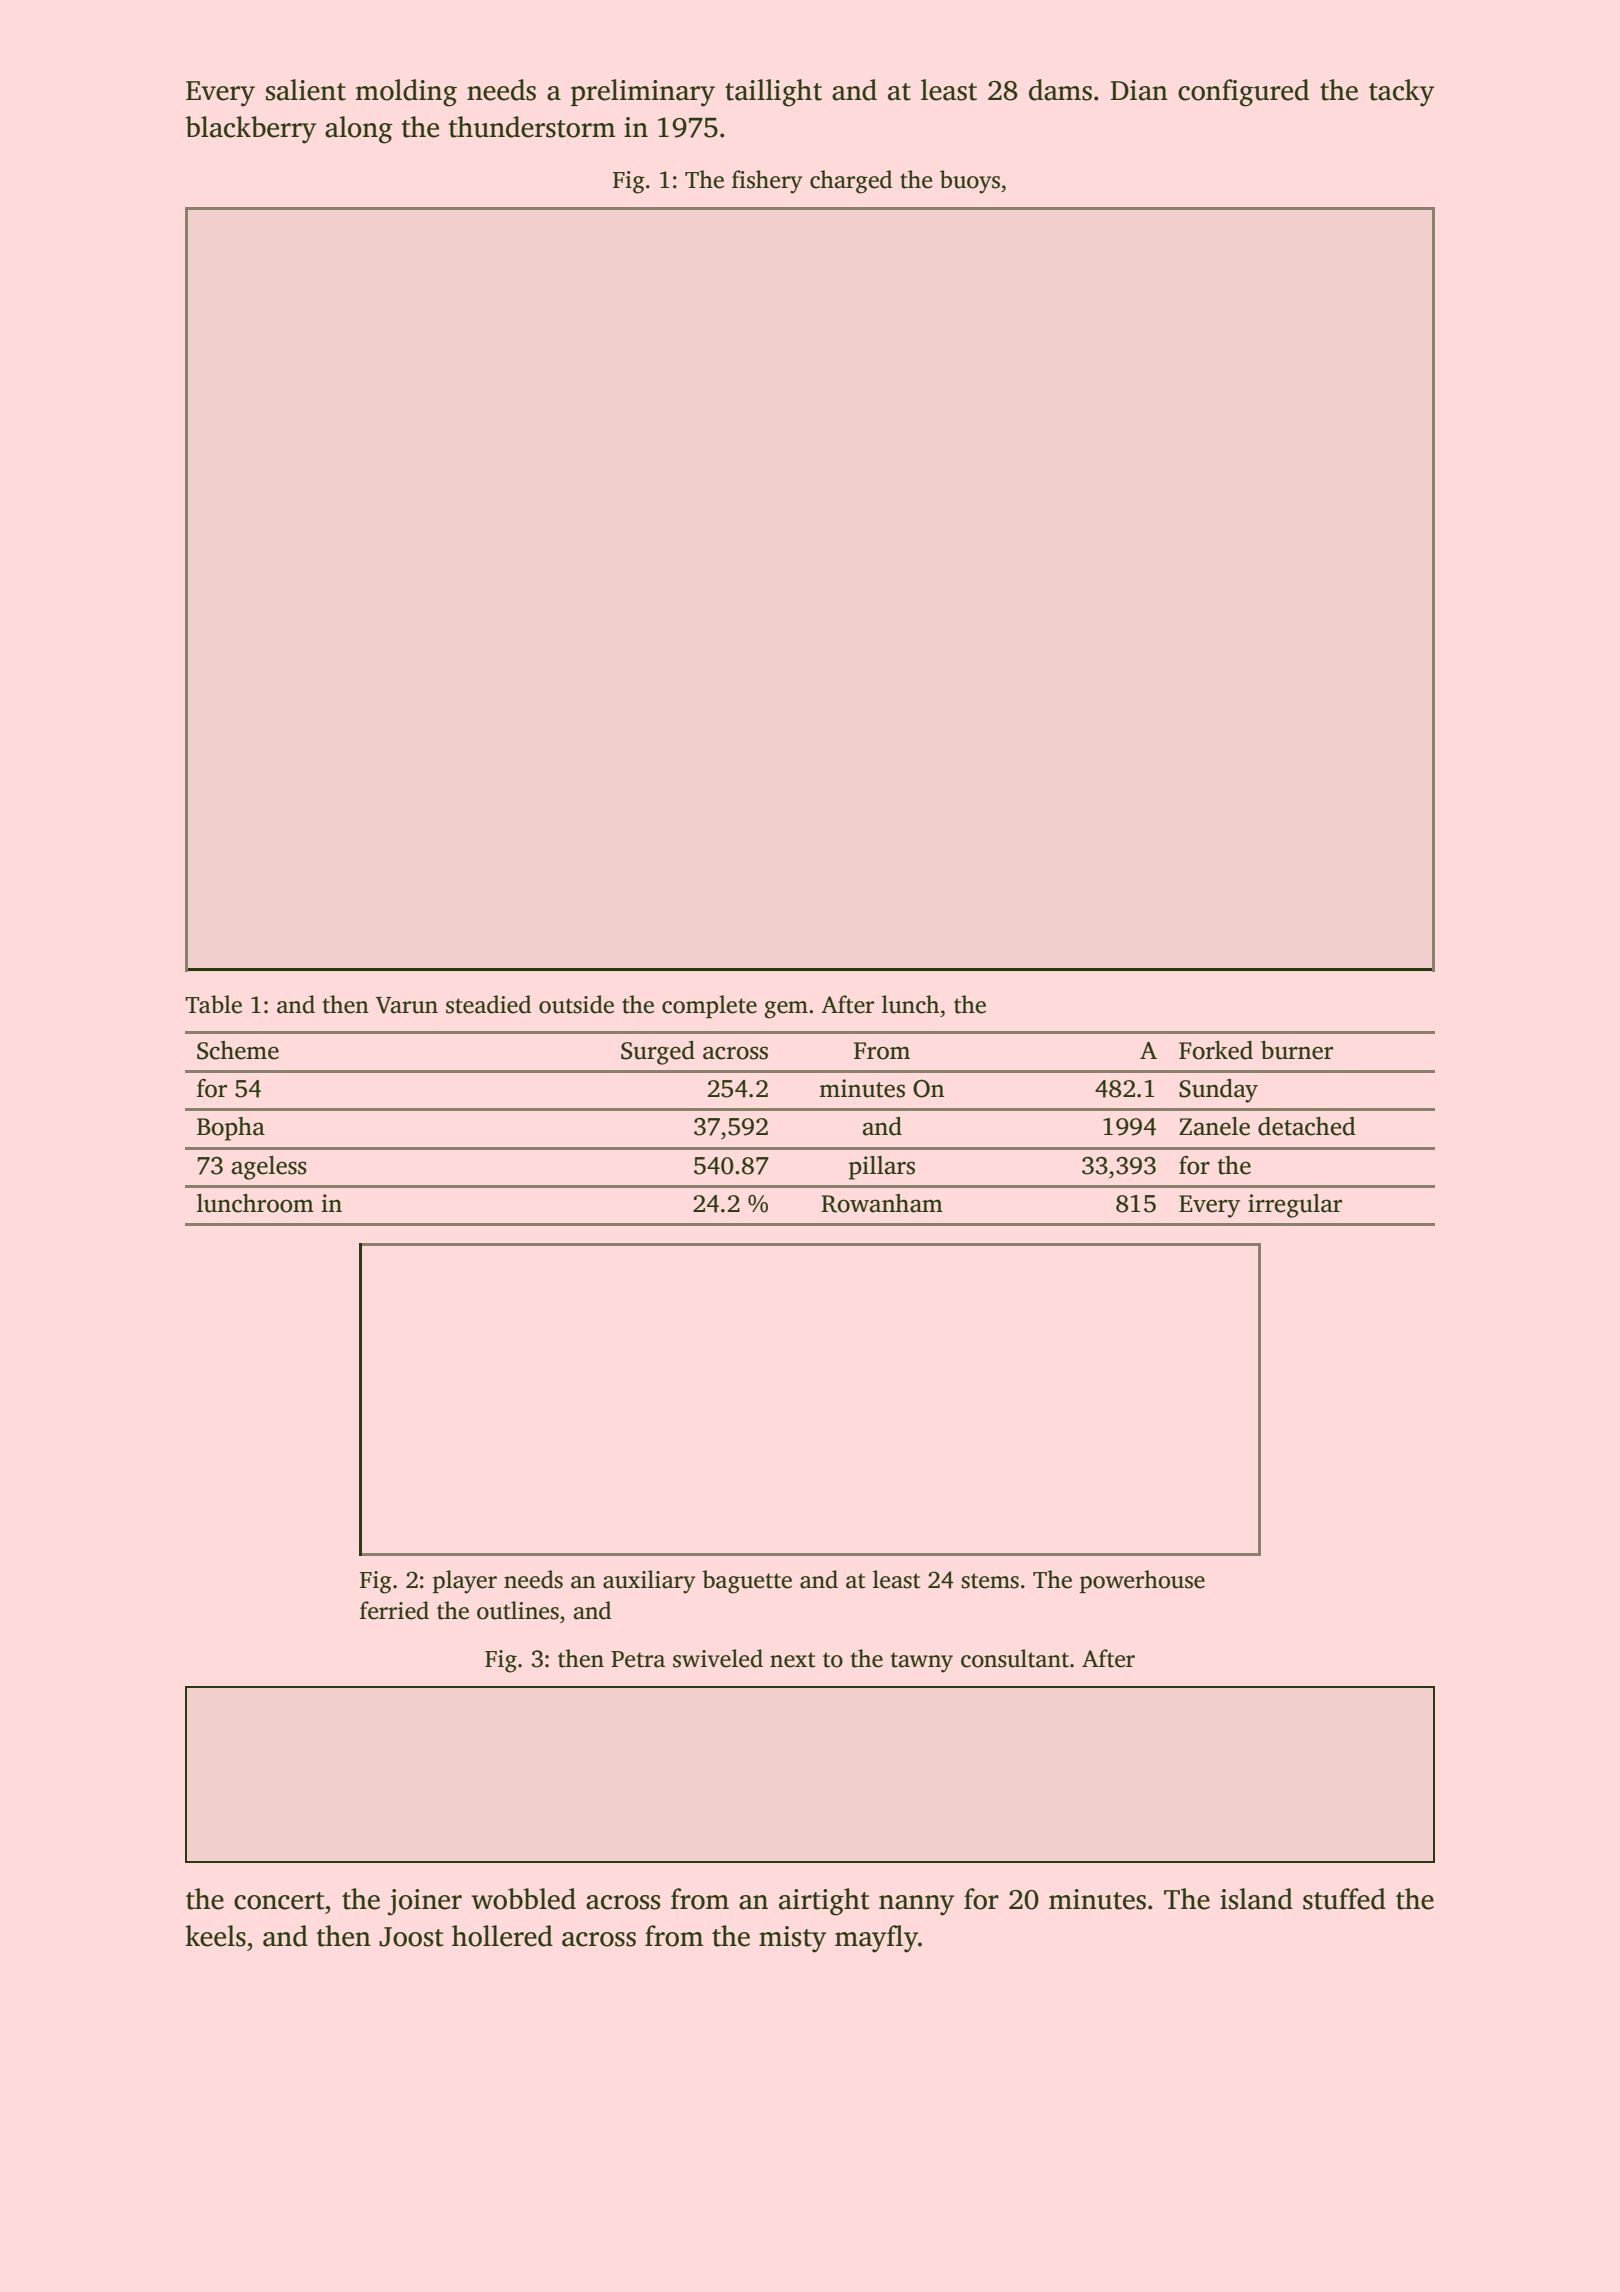  I want to click on tacky, so click(1401, 93).
